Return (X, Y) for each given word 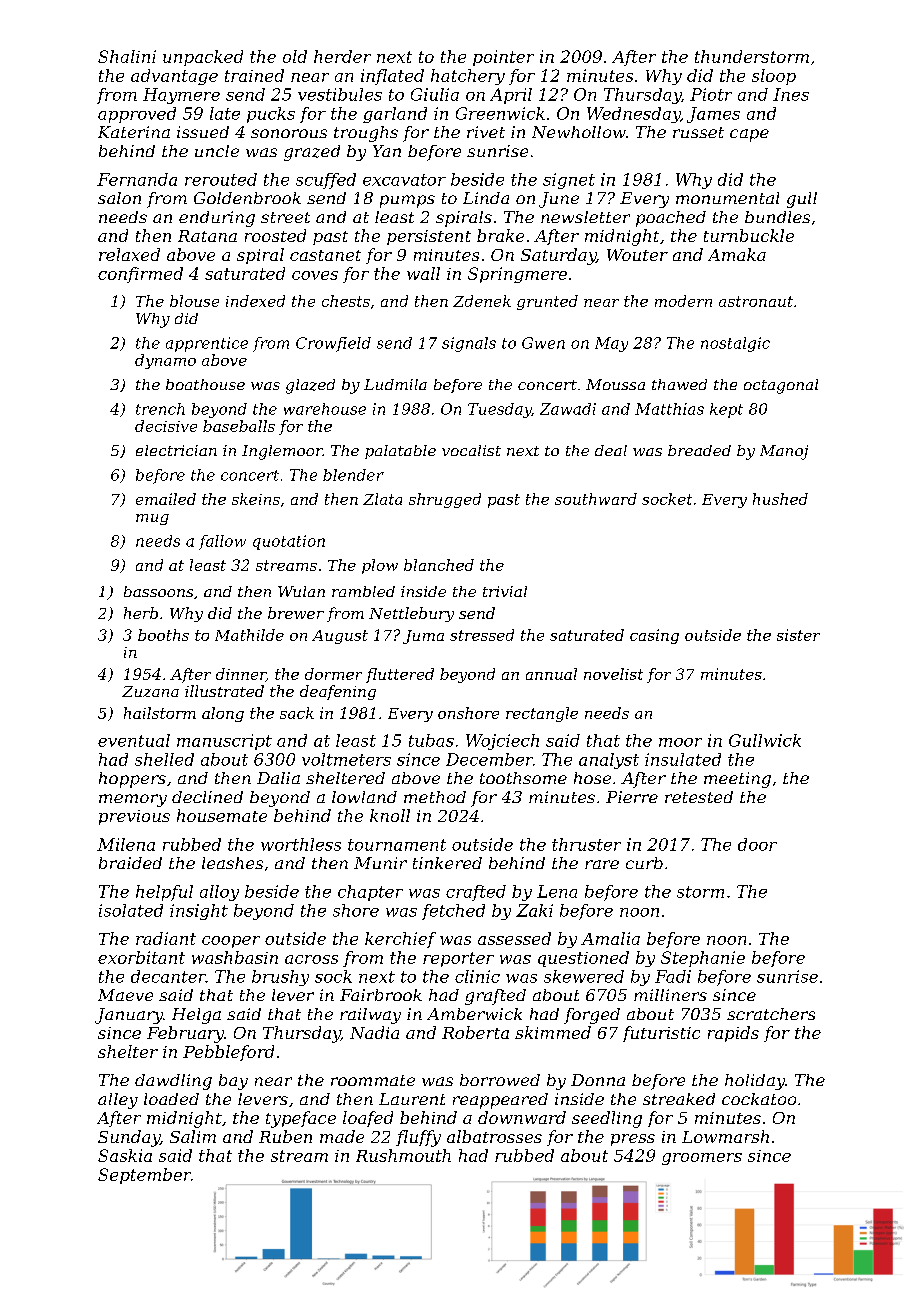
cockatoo (759, 1099)
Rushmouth (403, 1155)
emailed (166, 499)
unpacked (203, 58)
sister (798, 635)
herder (342, 56)
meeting (737, 780)
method (435, 797)
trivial (505, 591)
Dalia (278, 778)
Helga (196, 1016)
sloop (774, 77)
